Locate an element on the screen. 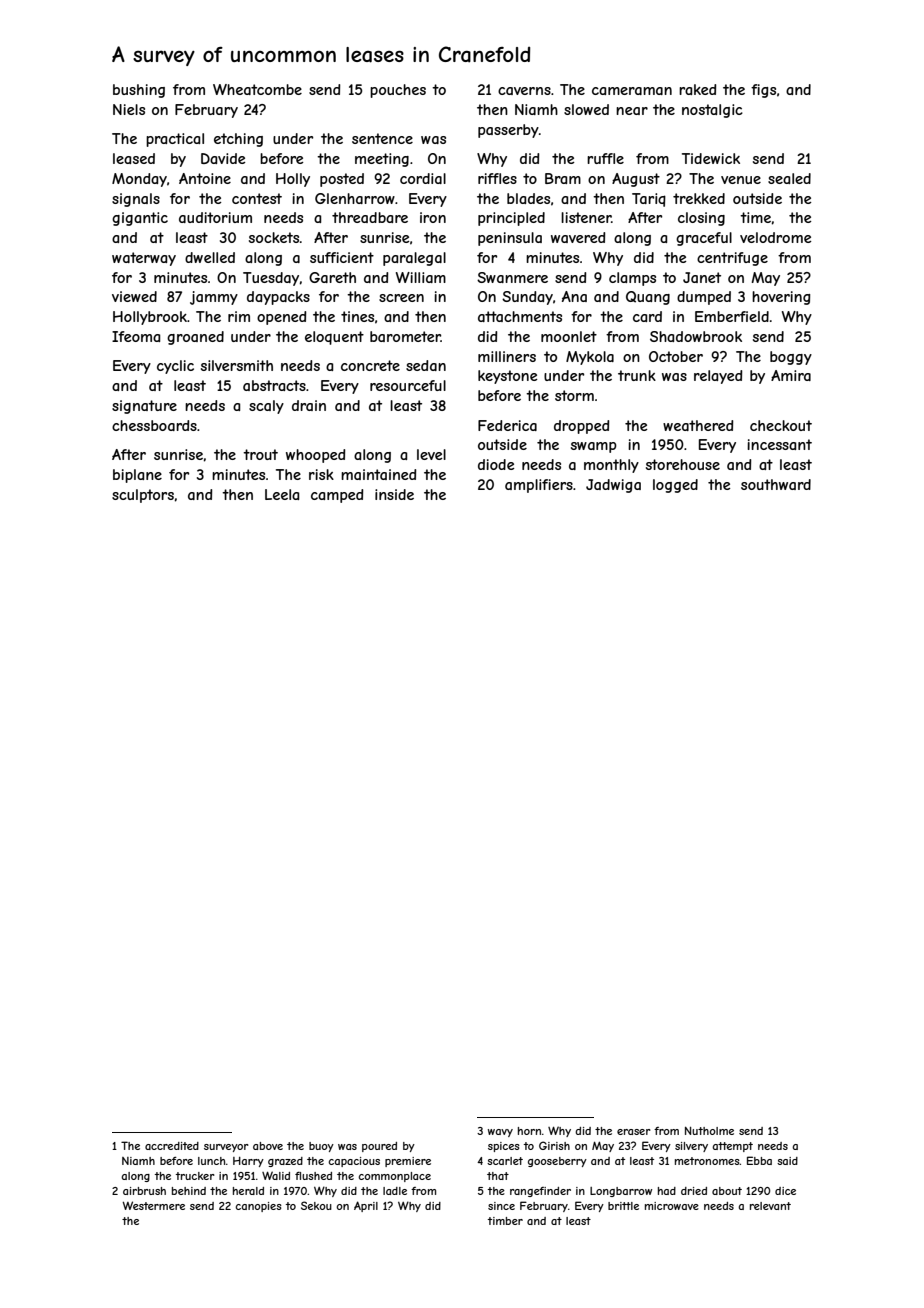  inside is located at coordinates (394, 494).
